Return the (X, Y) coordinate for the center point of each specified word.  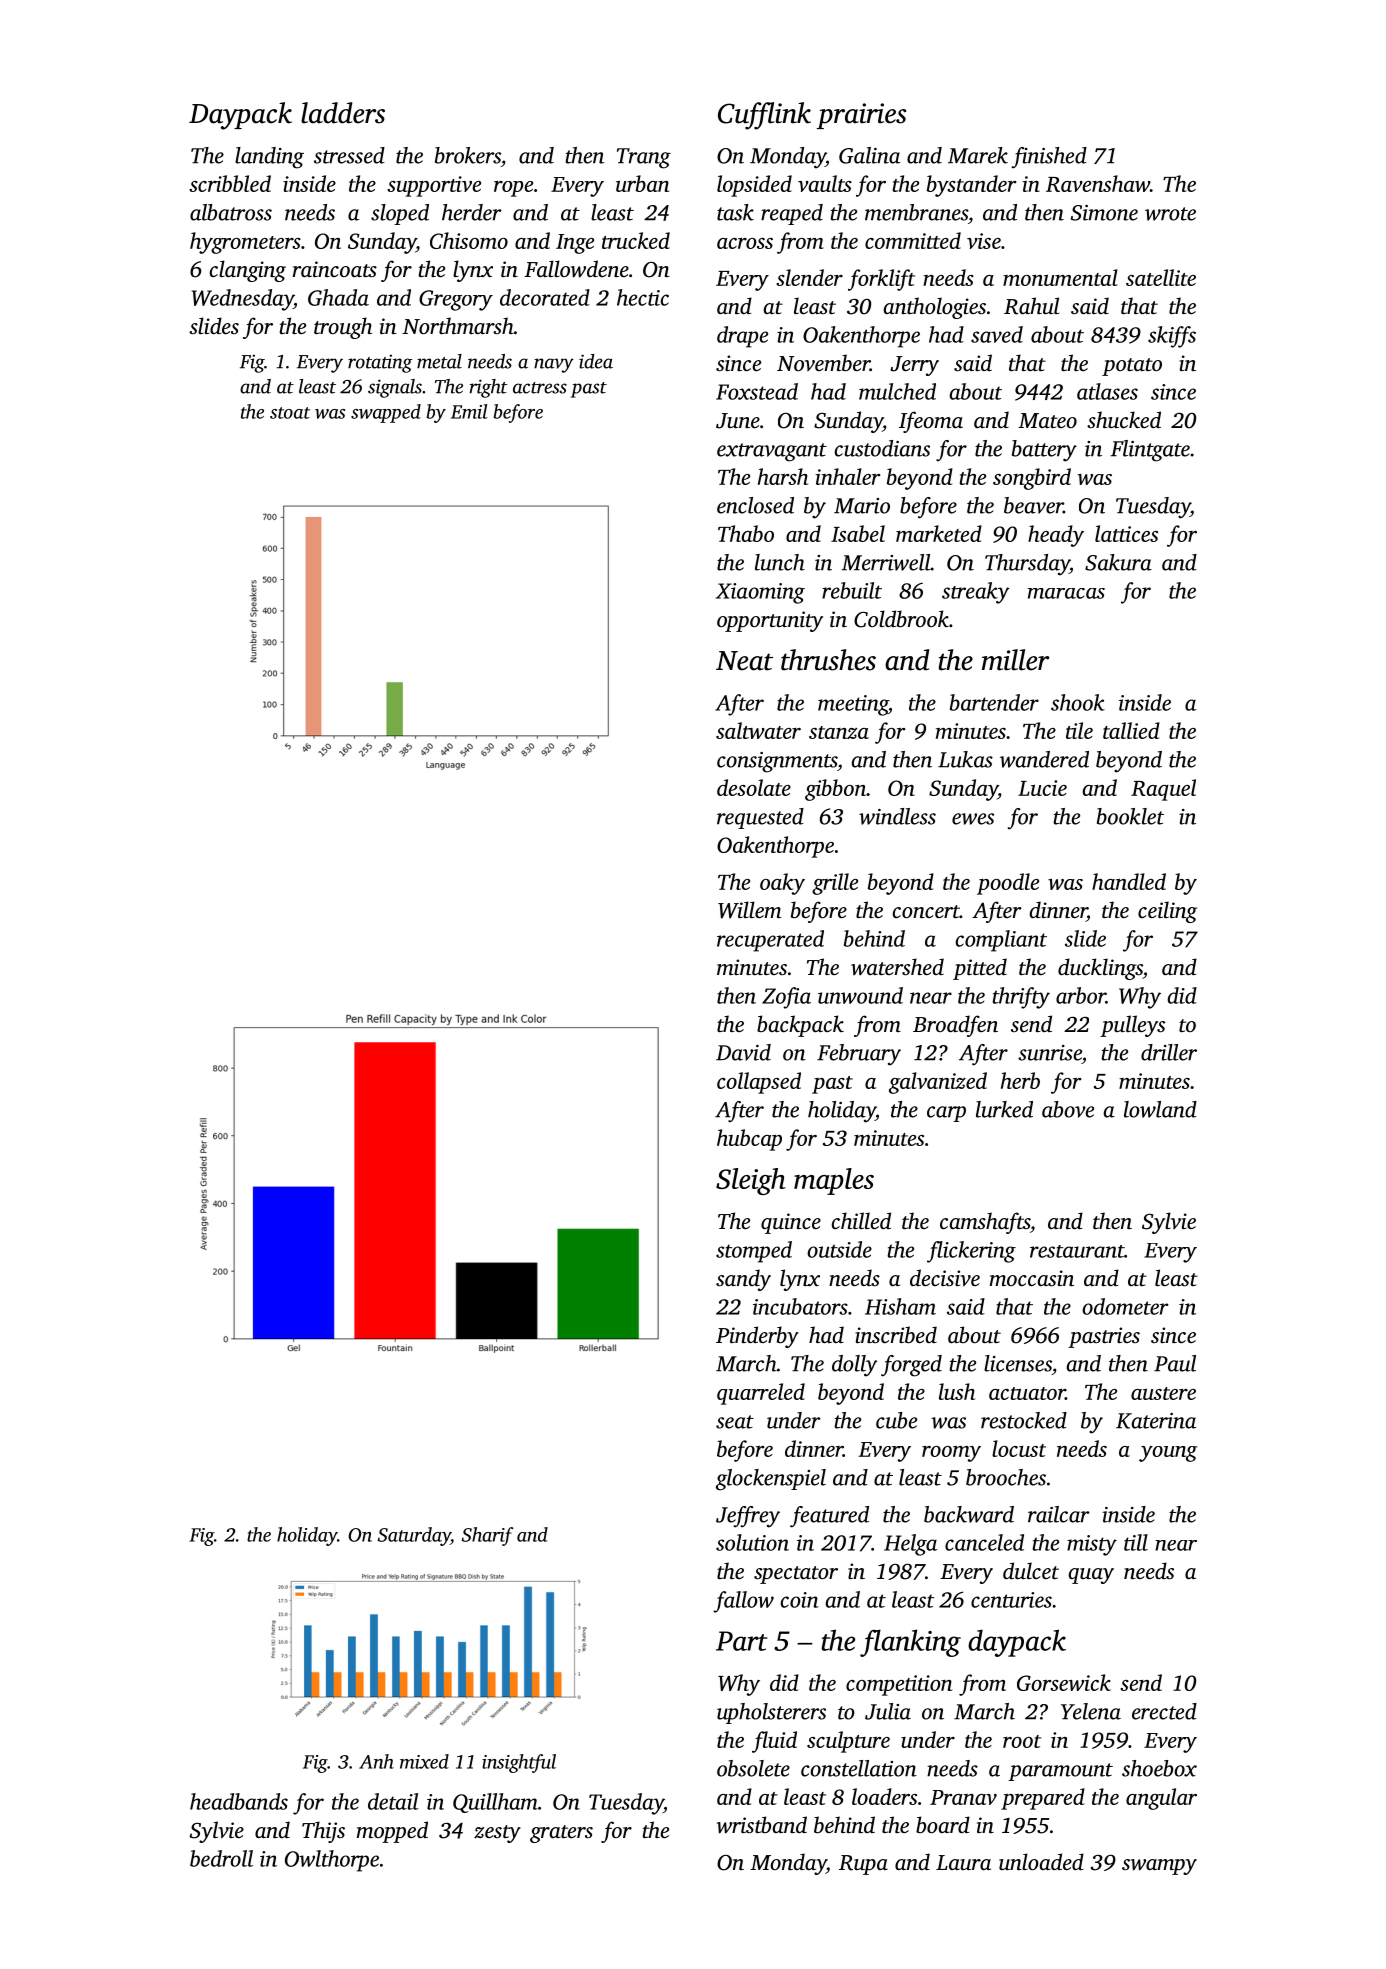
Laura (963, 1862)
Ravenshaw (1098, 183)
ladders (343, 113)
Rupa (863, 1865)
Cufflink (764, 116)
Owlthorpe (332, 1861)
